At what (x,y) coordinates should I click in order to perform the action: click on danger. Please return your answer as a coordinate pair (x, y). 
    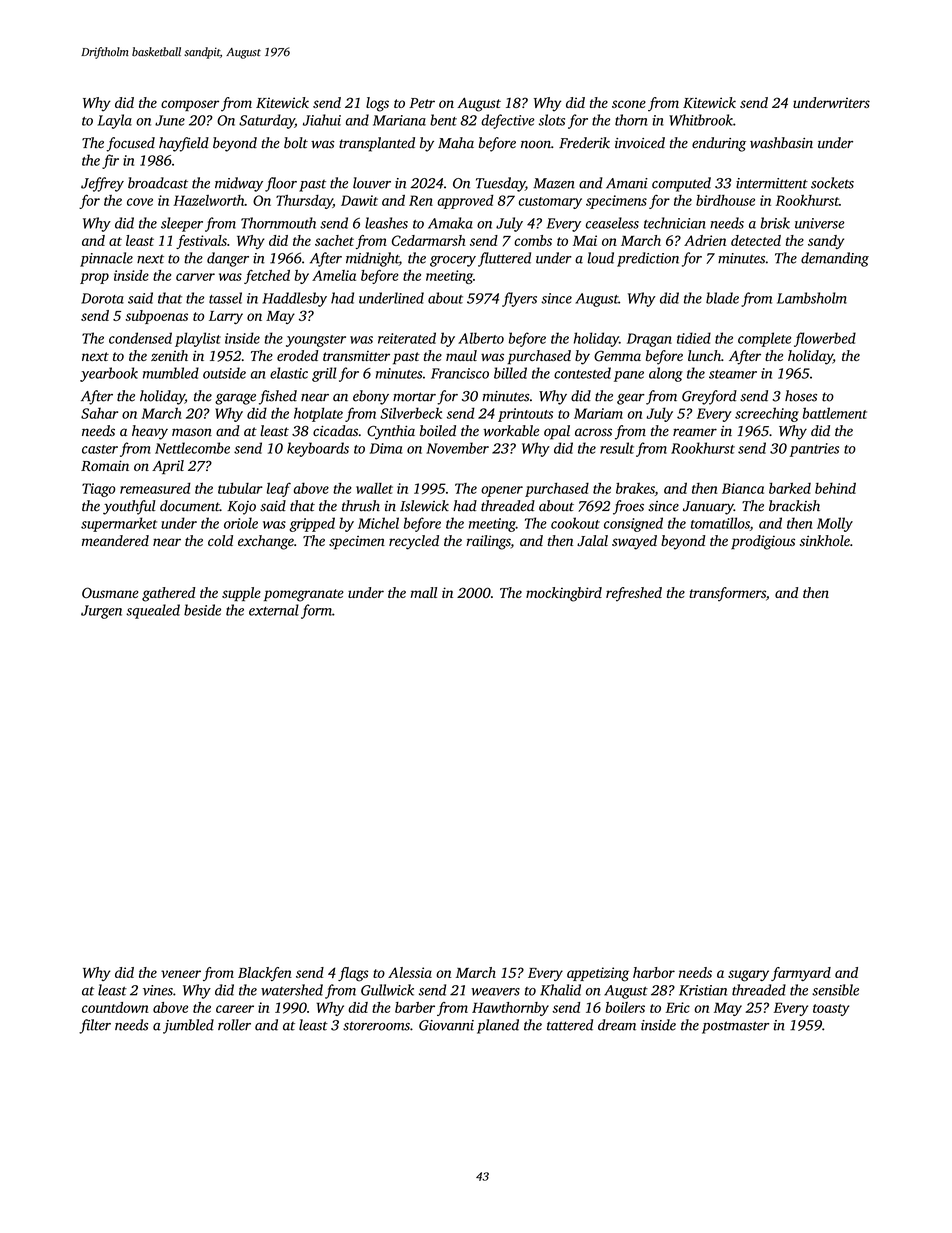
    Looking at the image, I should click on (228, 259).
